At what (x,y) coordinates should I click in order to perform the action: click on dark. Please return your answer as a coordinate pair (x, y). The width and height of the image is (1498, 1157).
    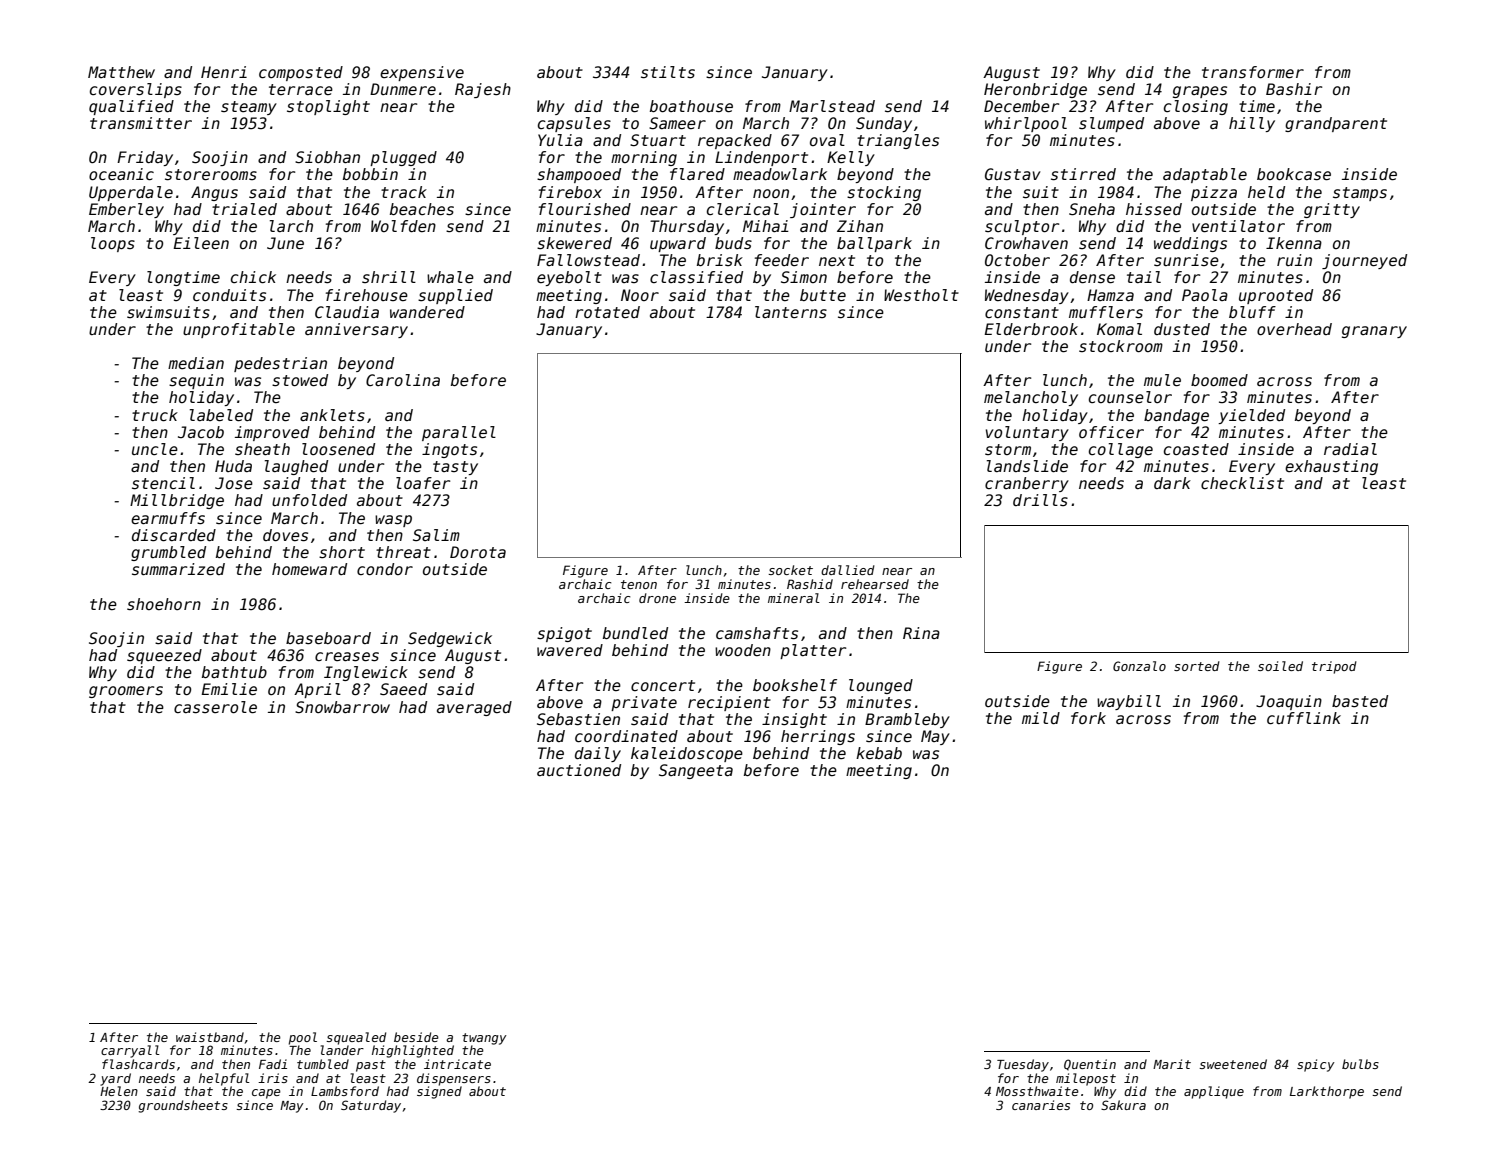
    Looking at the image, I should click on (1172, 483).
